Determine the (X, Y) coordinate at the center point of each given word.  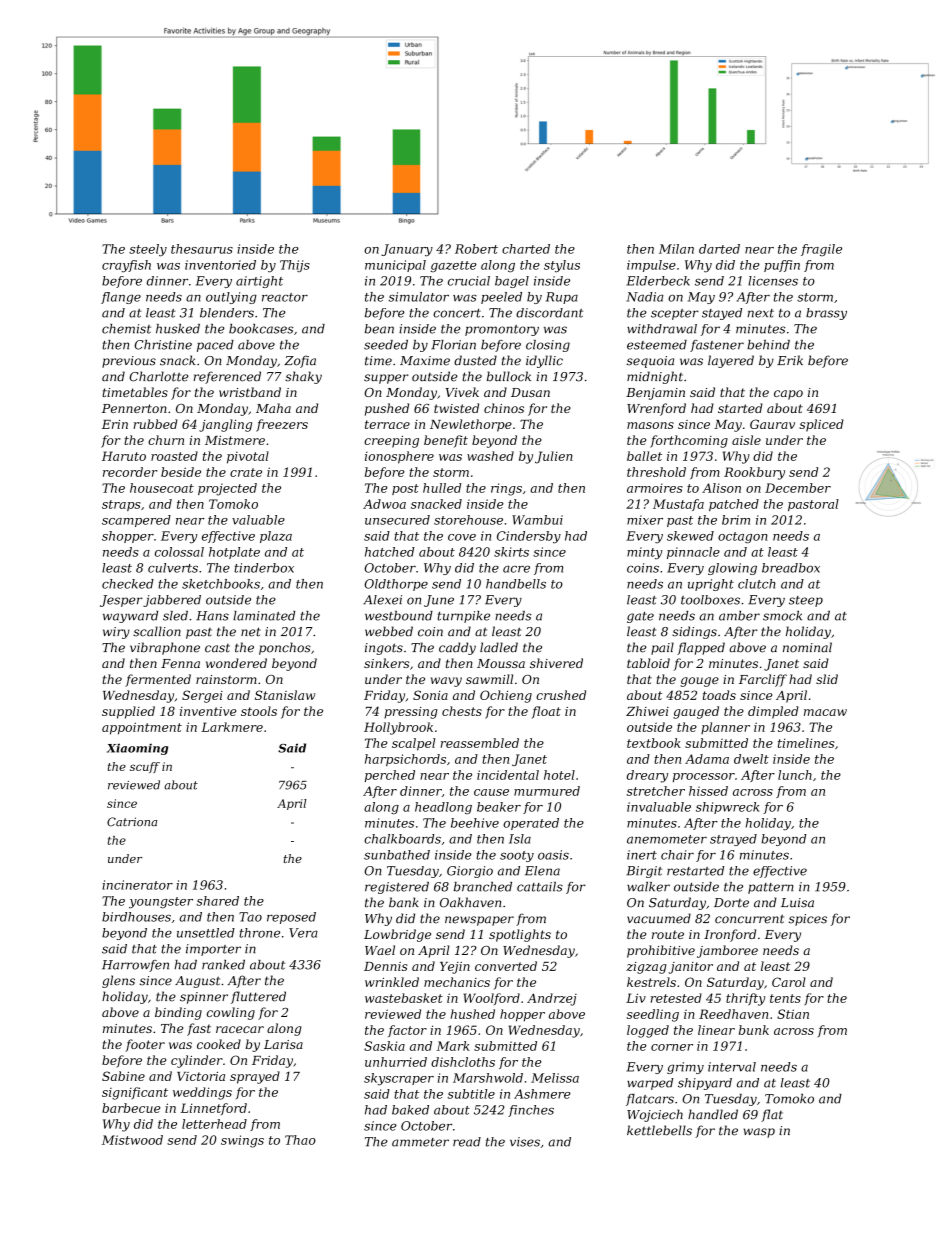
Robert (476, 249)
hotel (559, 775)
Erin (115, 424)
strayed (733, 840)
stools (259, 711)
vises (525, 1142)
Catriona (132, 822)
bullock (509, 376)
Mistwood (132, 1140)
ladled (499, 647)
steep (806, 601)
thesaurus (202, 249)
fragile (821, 250)
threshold (656, 472)
